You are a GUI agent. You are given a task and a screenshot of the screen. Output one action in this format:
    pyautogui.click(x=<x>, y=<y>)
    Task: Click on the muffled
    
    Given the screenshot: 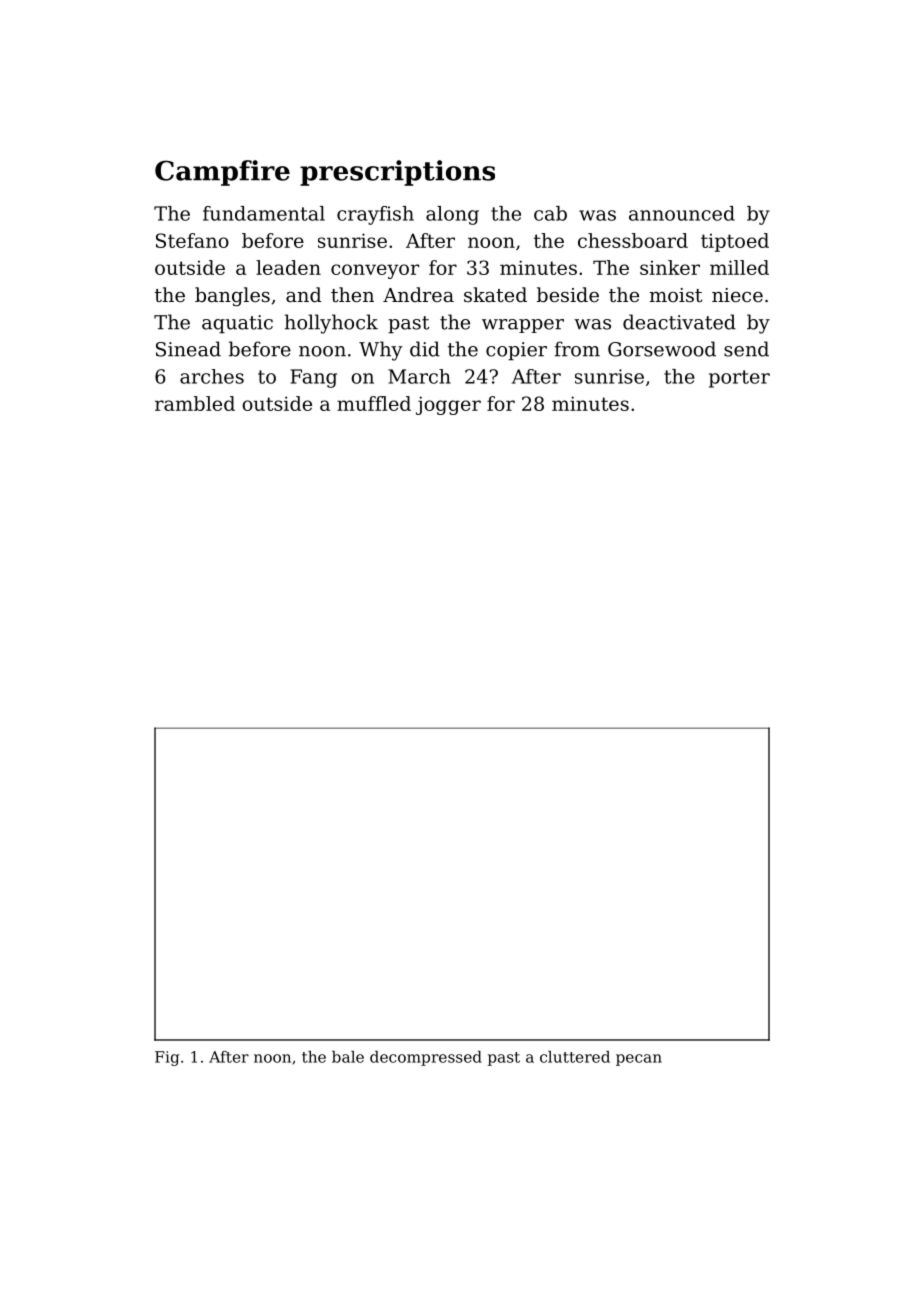 What is the action you would take?
    pyautogui.click(x=374, y=403)
